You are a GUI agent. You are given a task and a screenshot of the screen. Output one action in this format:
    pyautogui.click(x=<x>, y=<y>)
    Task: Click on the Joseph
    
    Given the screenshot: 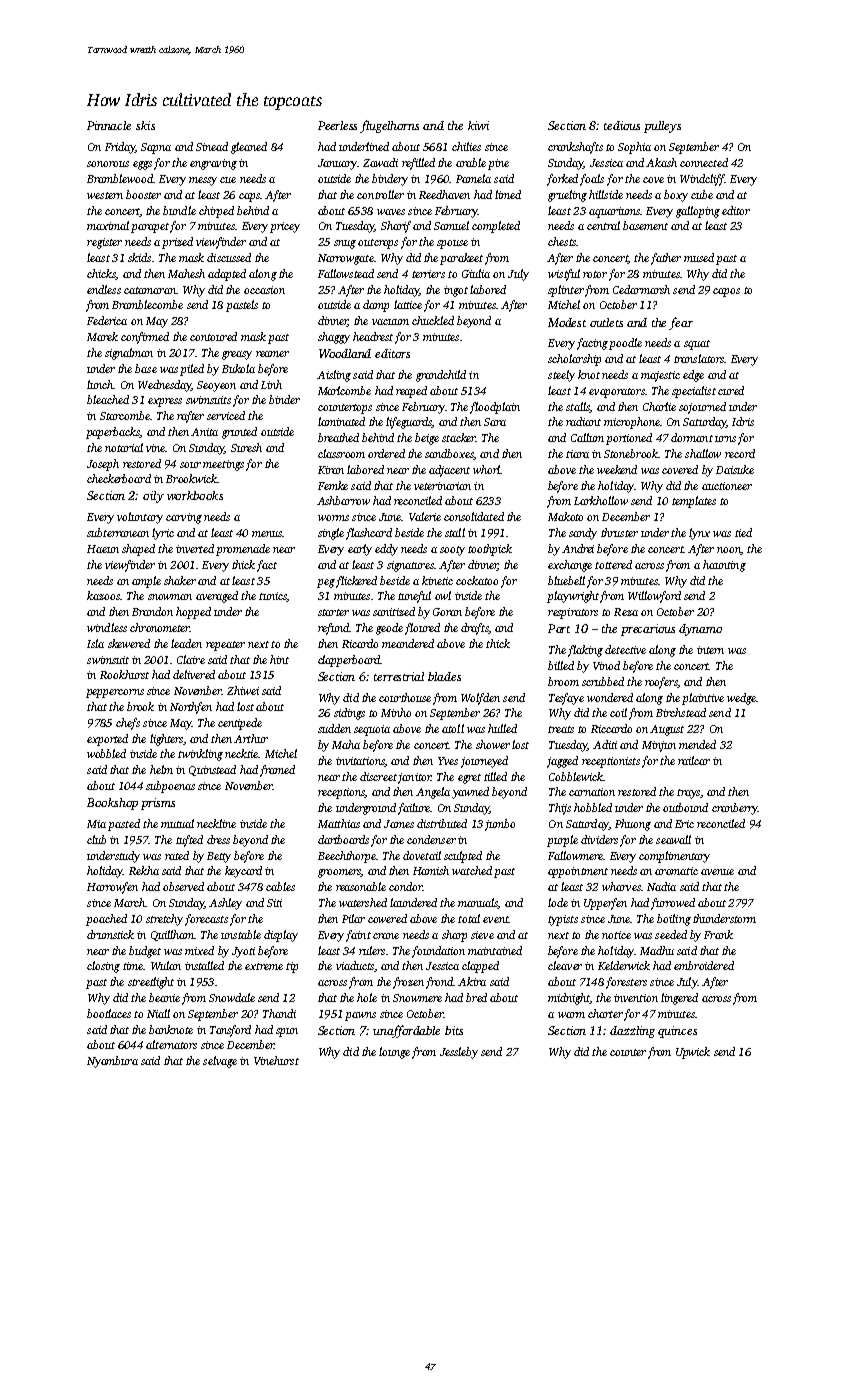 What is the action you would take?
    pyautogui.click(x=103, y=465)
